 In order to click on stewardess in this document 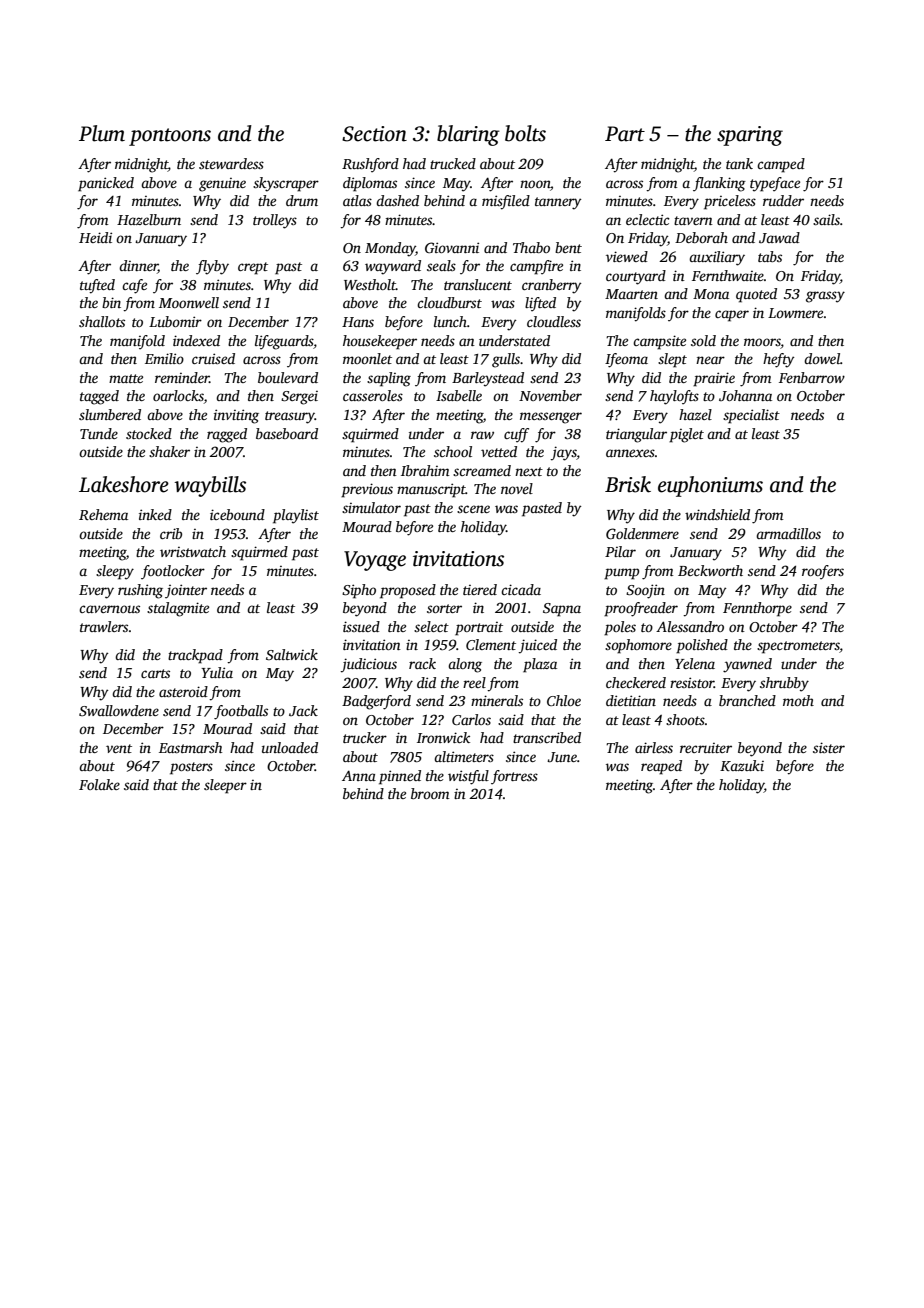, I will do `click(231, 163)`.
